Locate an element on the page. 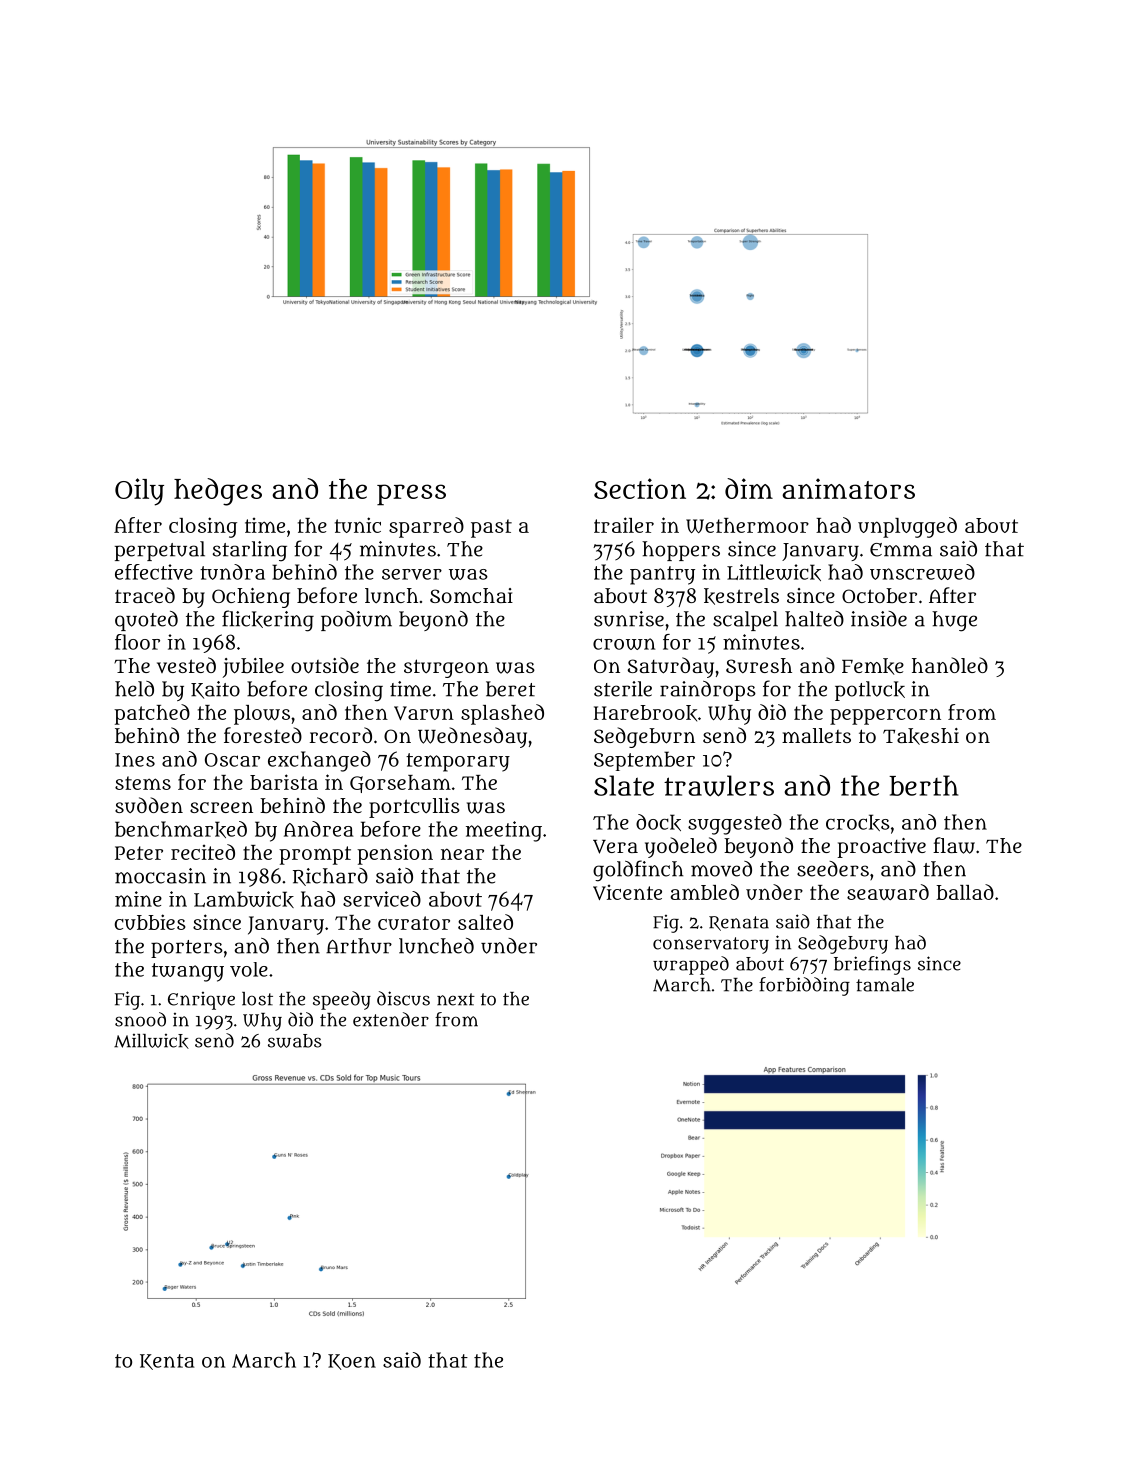  crocks is located at coordinates (858, 822).
